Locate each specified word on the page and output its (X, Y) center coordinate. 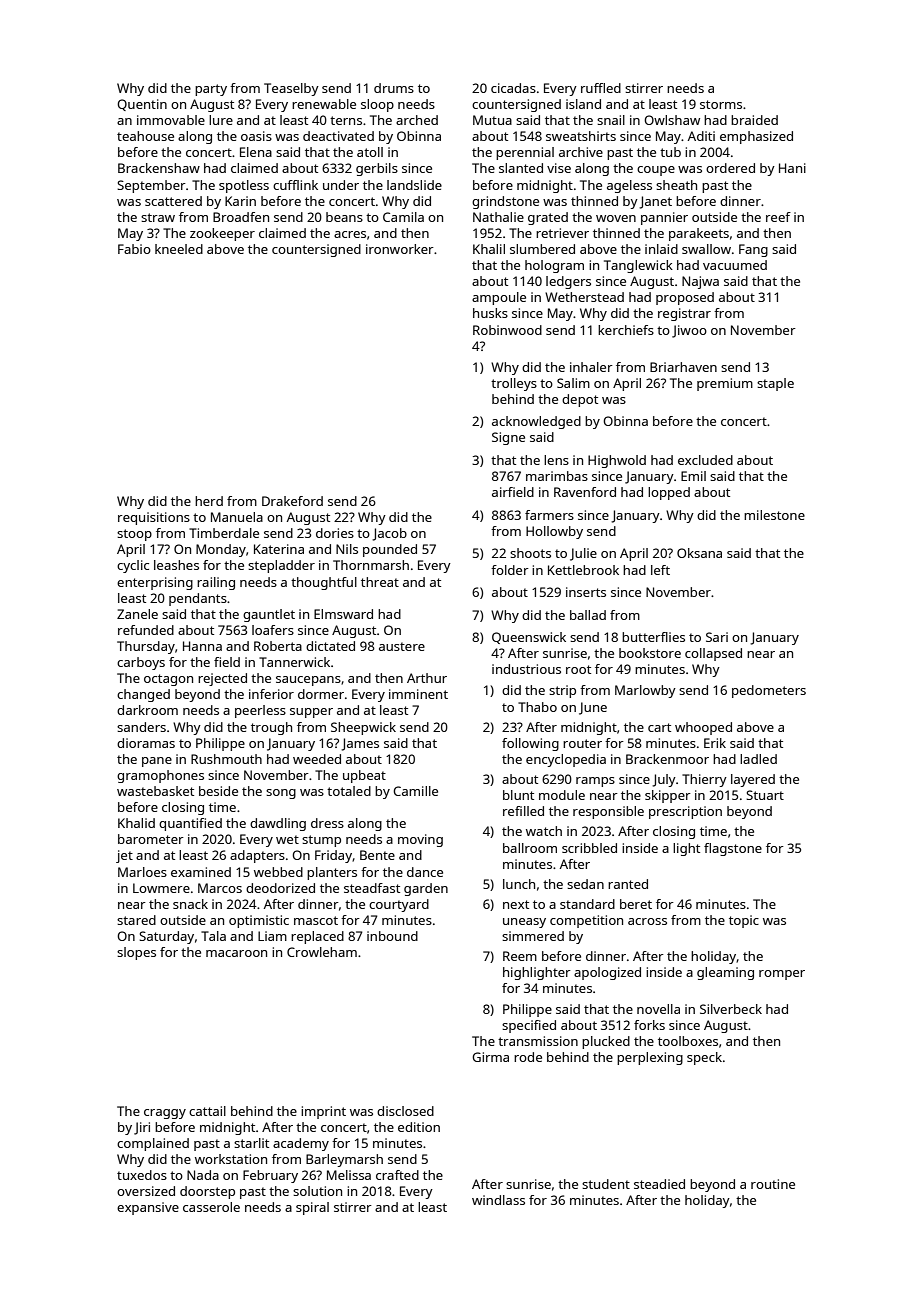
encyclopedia (566, 760)
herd (209, 501)
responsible (608, 812)
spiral (312, 1208)
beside (218, 791)
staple (775, 384)
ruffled (601, 88)
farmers (549, 515)
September (151, 186)
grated (548, 218)
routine (773, 1184)
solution (317, 1191)
